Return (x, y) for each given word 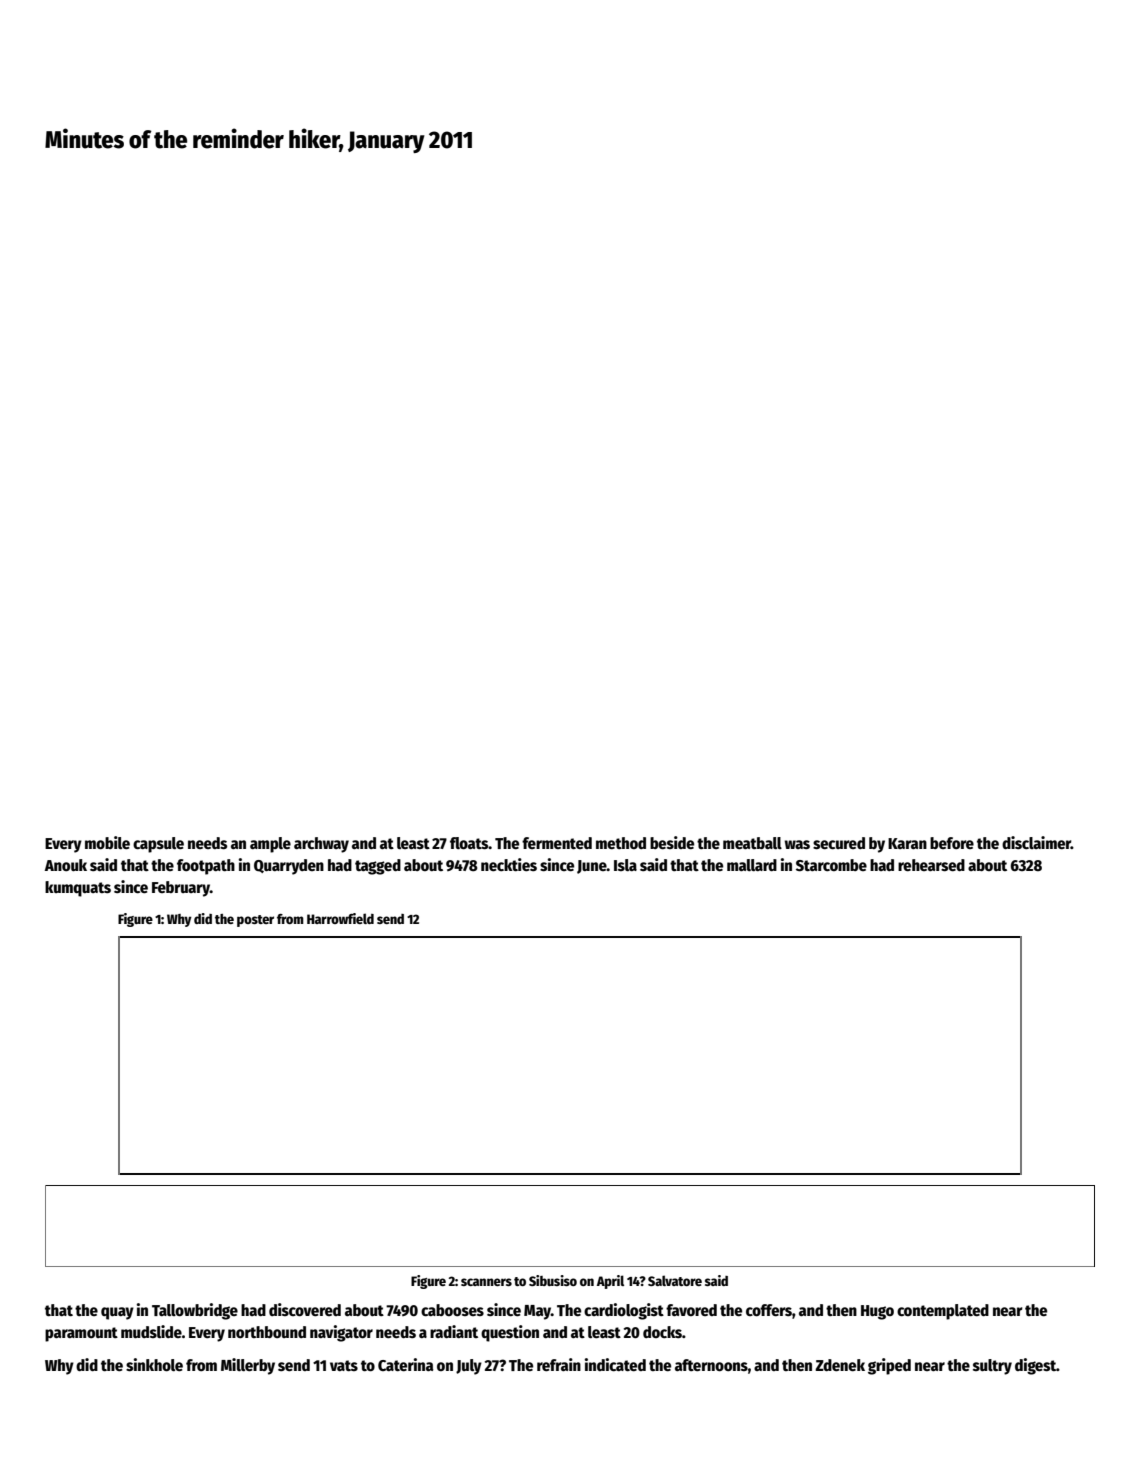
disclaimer (1036, 842)
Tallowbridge (195, 1311)
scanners (486, 1282)
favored (691, 1310)
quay (117, 1313)
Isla (625, 865)
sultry (992, 1367)
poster (255, 921)
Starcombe (831, 865)
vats (344, 1365)
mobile (107, 843)
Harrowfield (340, 918)
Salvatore (675, 1280)
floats (469, 843)
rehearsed (931, 865)
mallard (752, 865)
